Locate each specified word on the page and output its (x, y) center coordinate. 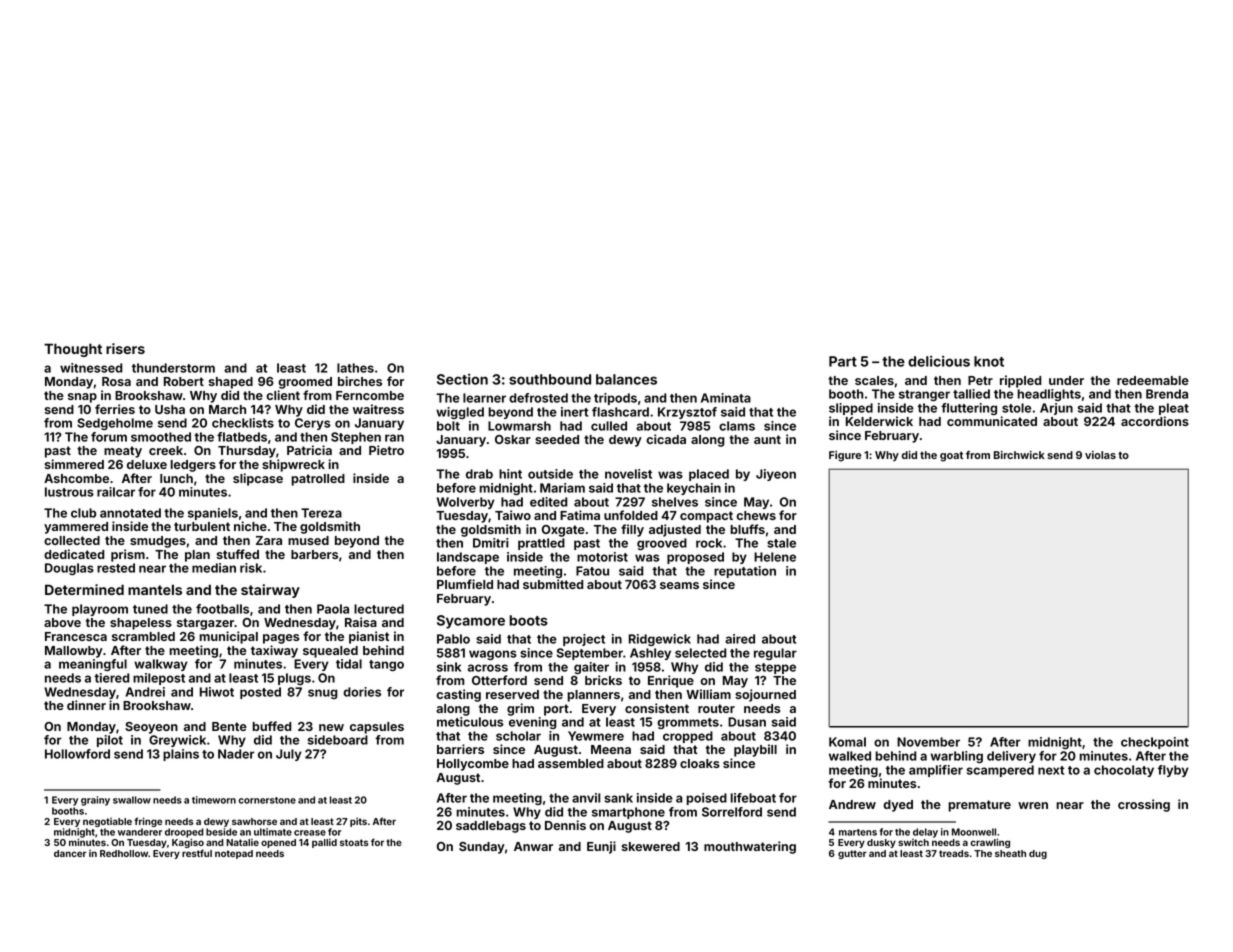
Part (843, 361)
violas (1100, 455)
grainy (95, 801)
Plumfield (465, 584)
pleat (1174, 409)
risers (125, 348)
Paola (333, 609)
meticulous (470, 722)
